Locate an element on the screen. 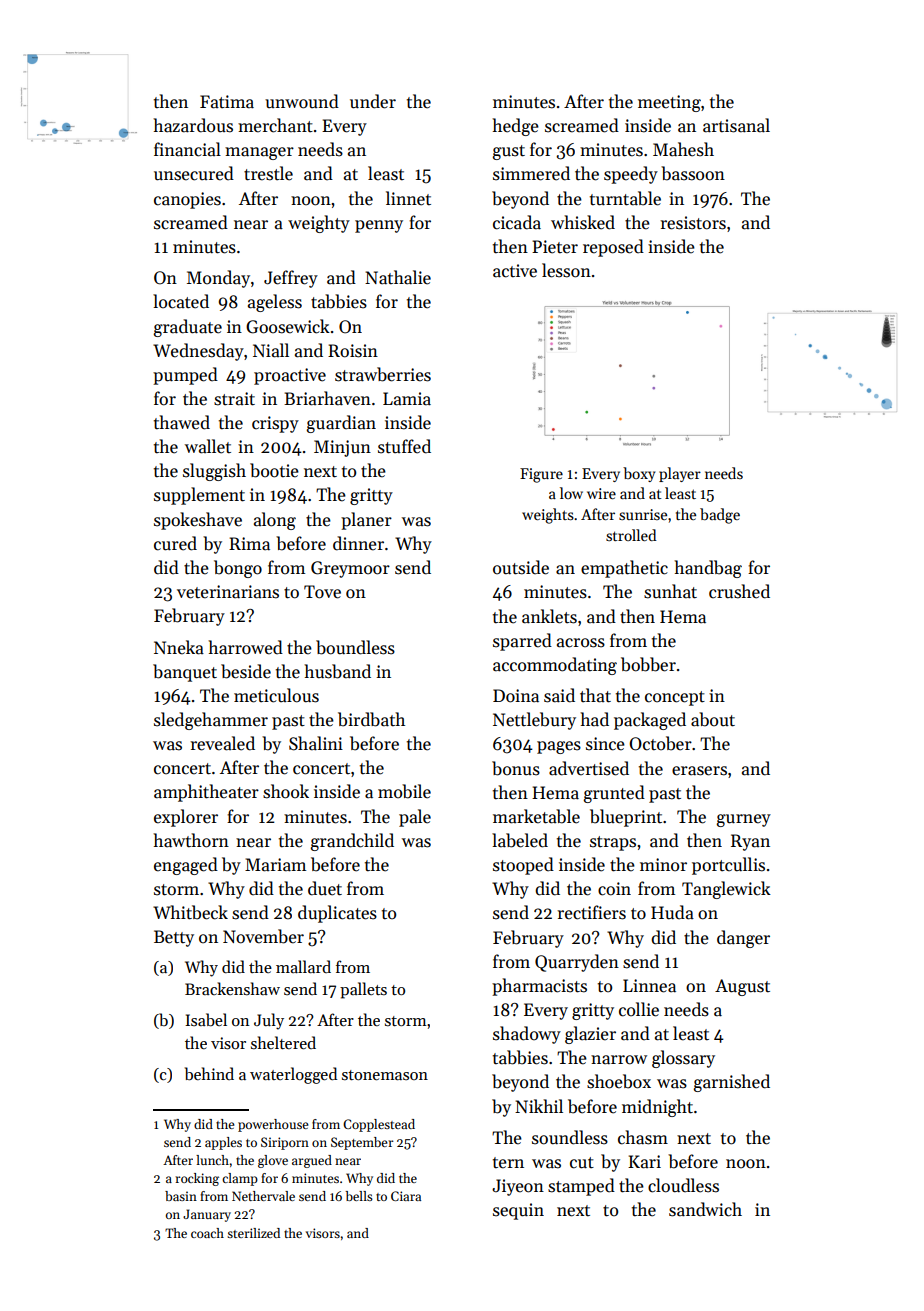 Image resolution: width=924 pixels, height=1311 pixels. bongo is located at coordinates (238, 569).
